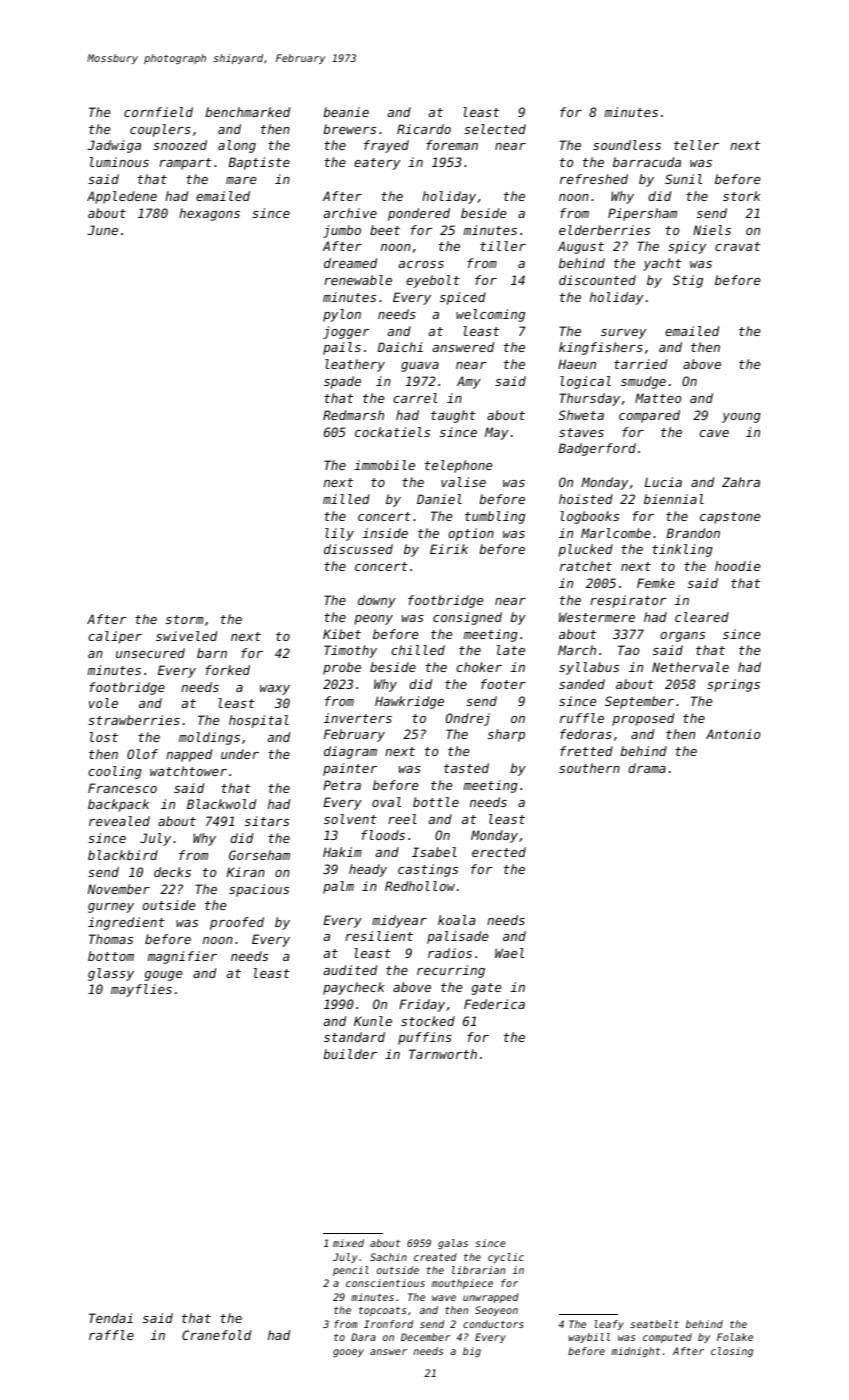  Describe the element at coordinates (346, 112) in the page. I see `beanie` at that location.
